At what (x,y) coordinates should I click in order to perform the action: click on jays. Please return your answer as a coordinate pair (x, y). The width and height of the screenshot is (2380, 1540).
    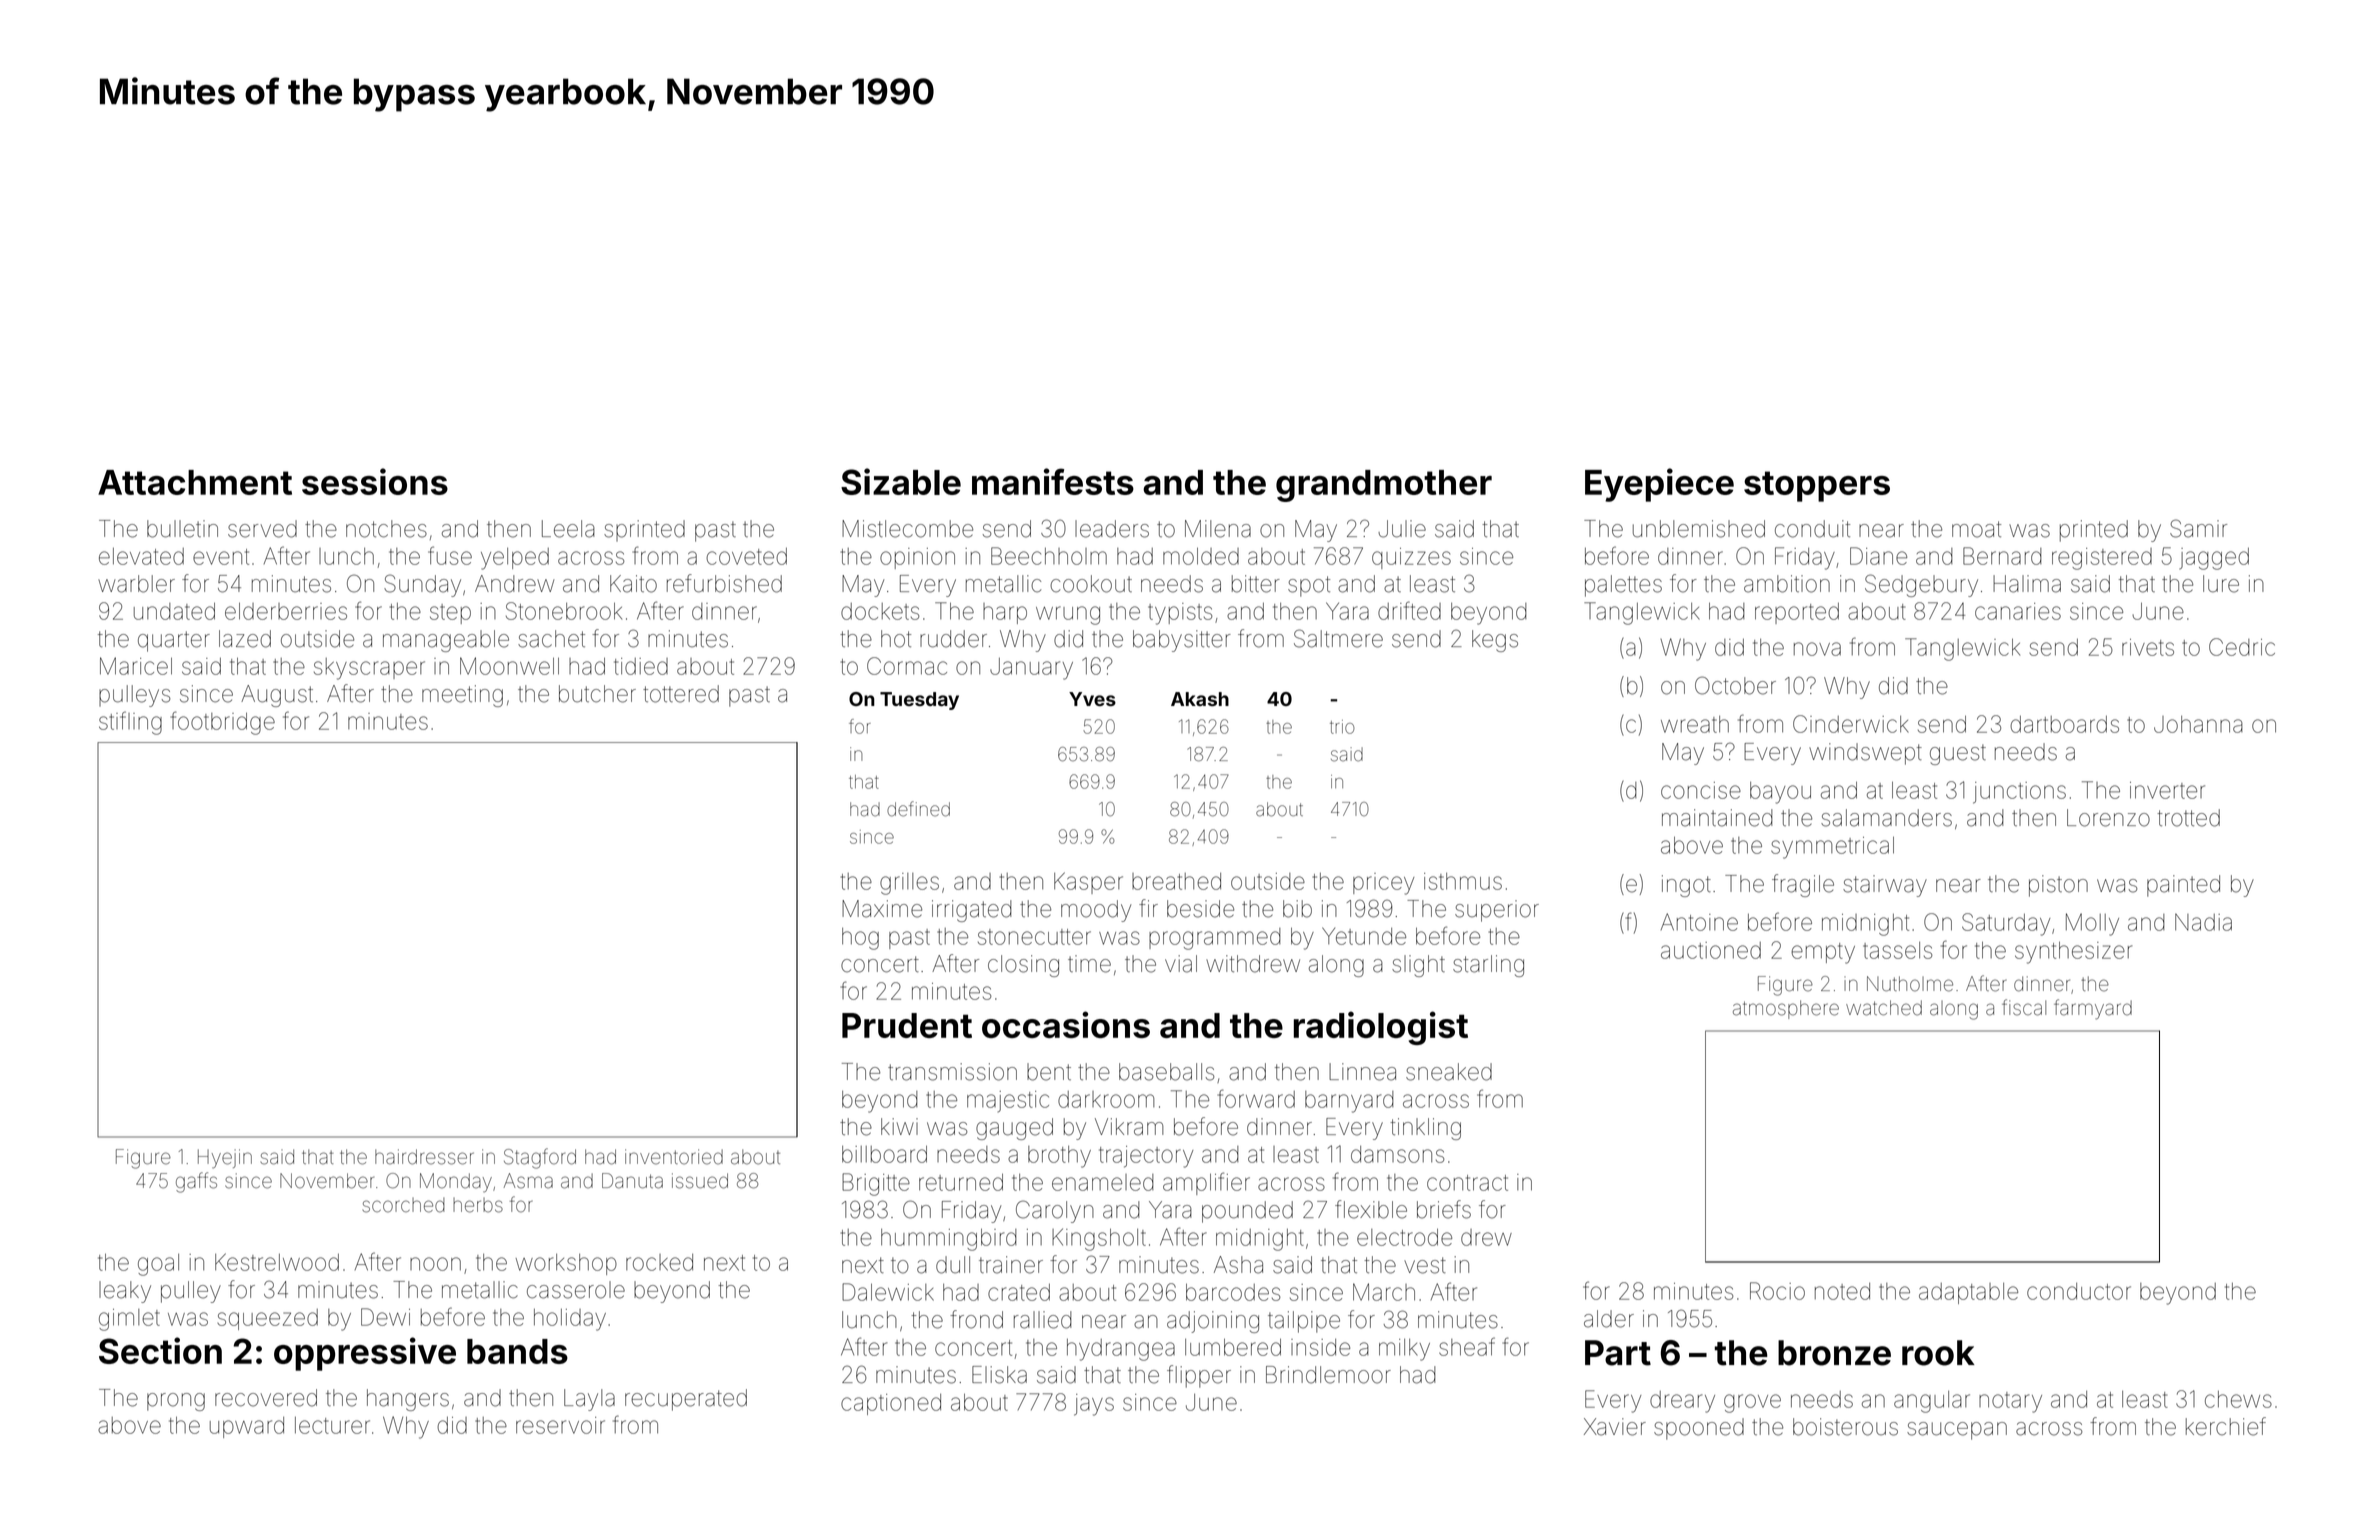
    Looking at the image, I should click on (1094, 1405).
